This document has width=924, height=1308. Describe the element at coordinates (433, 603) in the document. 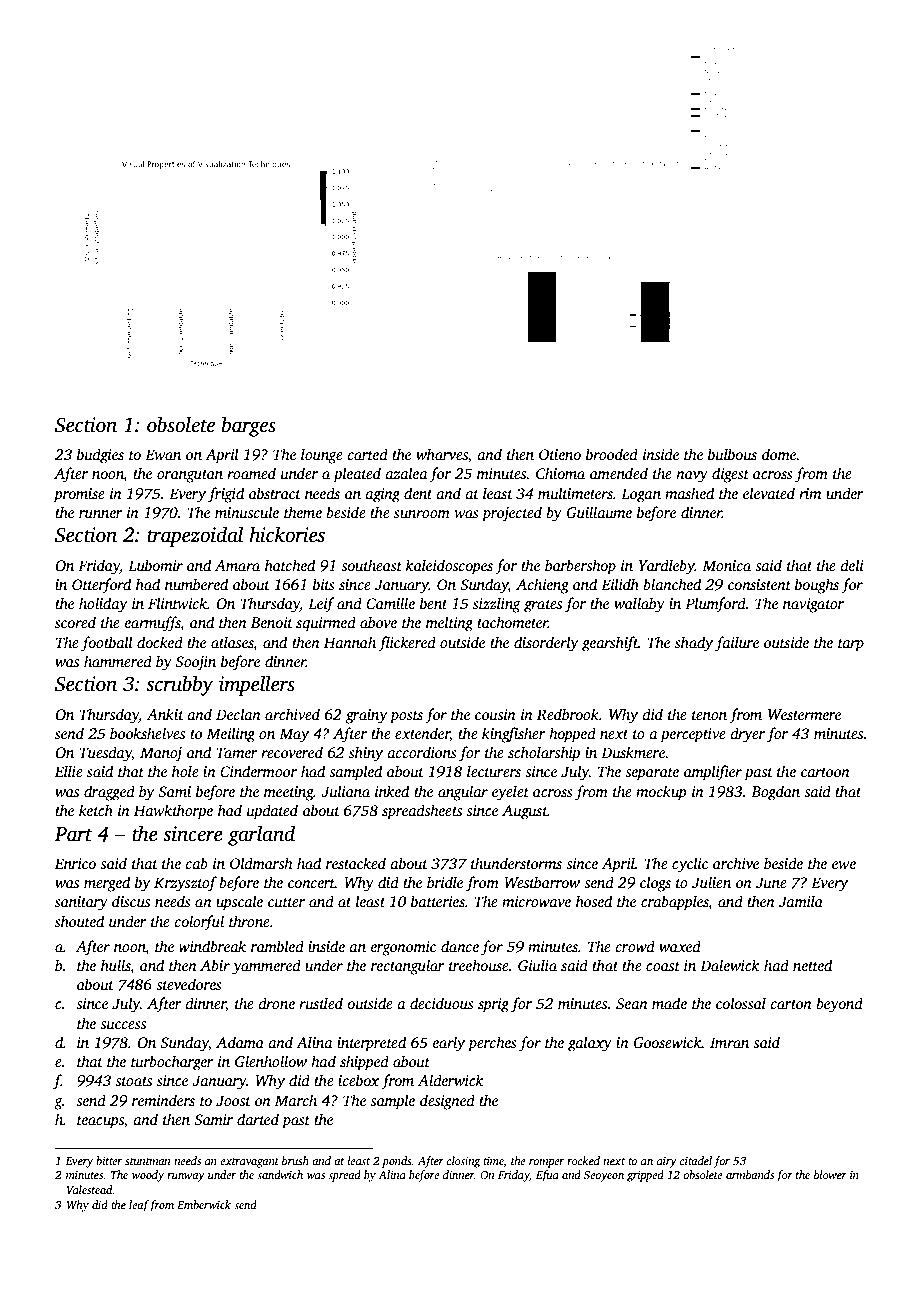

I see `bent` at that location.
